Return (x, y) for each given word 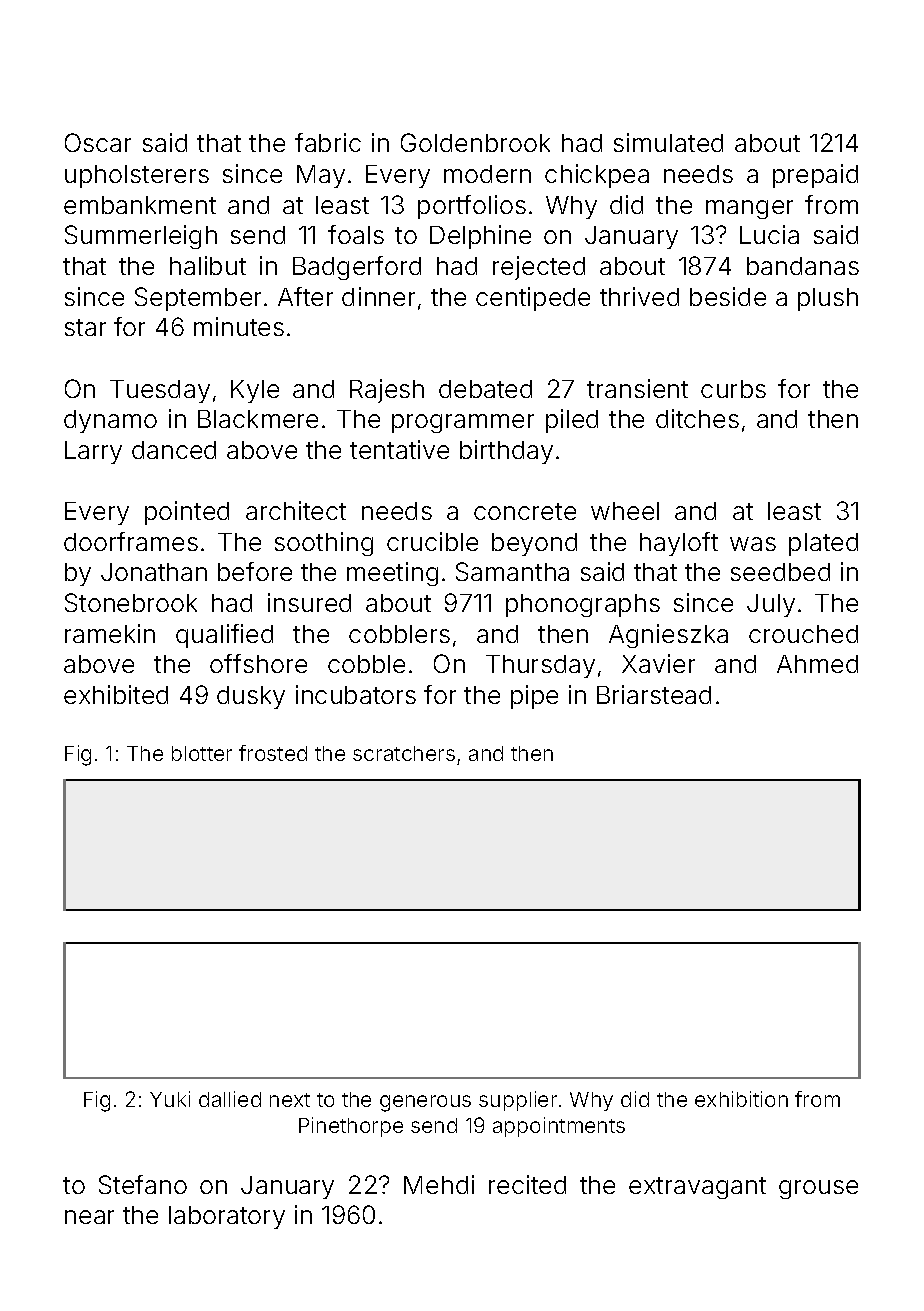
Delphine (480, 237)
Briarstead (654, 694)
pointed (187, 513)
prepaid (815, 176)
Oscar (98, 142)
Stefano (143, 1184)
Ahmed (817, 664)
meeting (392, 574)
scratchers (404, 753)
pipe (534, 697)
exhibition (741, 1099)
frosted (273, 753)
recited (527, 1184)
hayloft (679, 544)
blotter (202, 753)
